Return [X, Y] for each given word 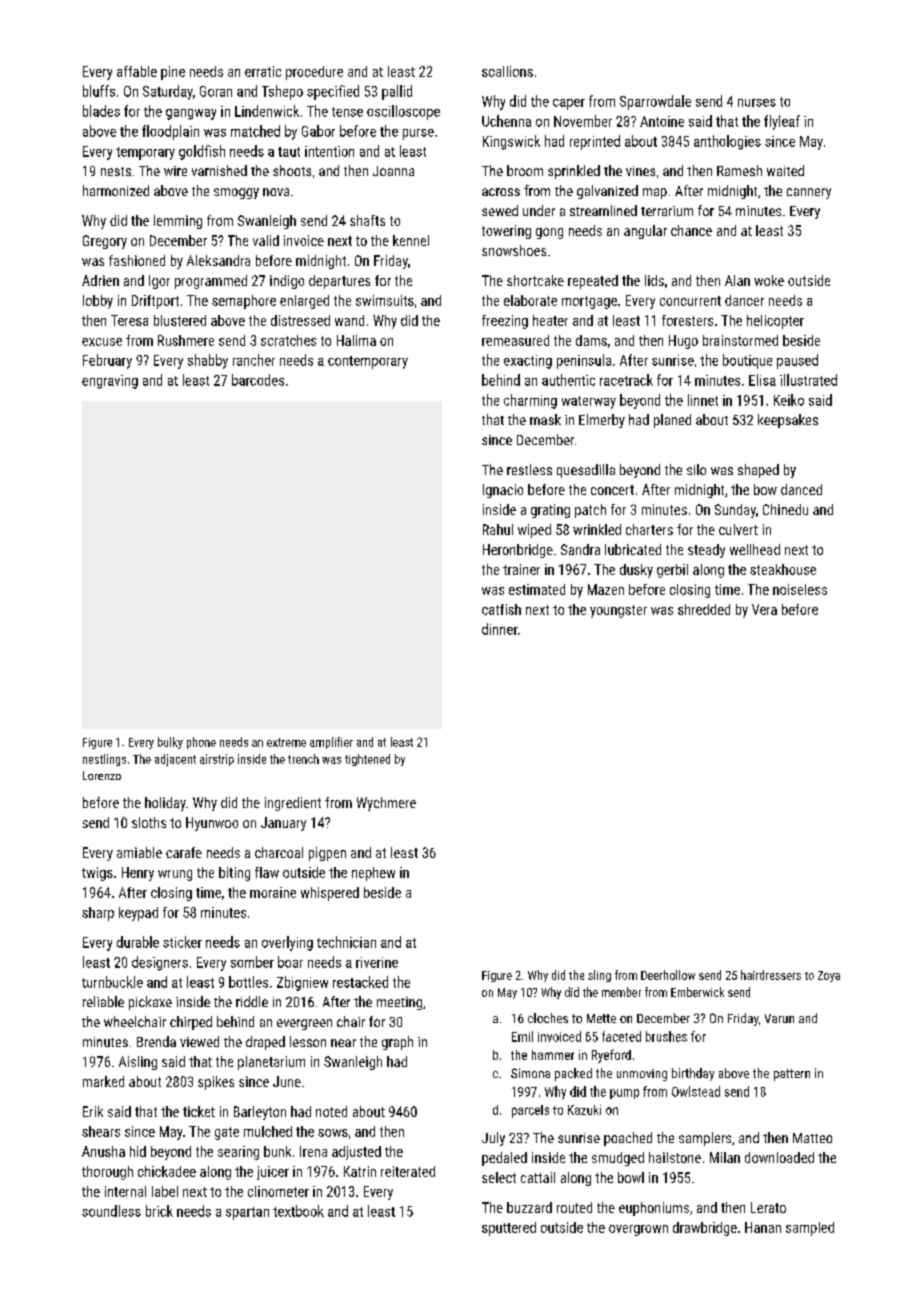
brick [159, 1211]
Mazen [606, 589]
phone [201, 743]
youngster [618, 611]
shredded [704, 609]
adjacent [175, 760]
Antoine [662, 121]
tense [347, 112]
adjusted [356, 1153]
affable [137, 71]
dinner [500, 629]
